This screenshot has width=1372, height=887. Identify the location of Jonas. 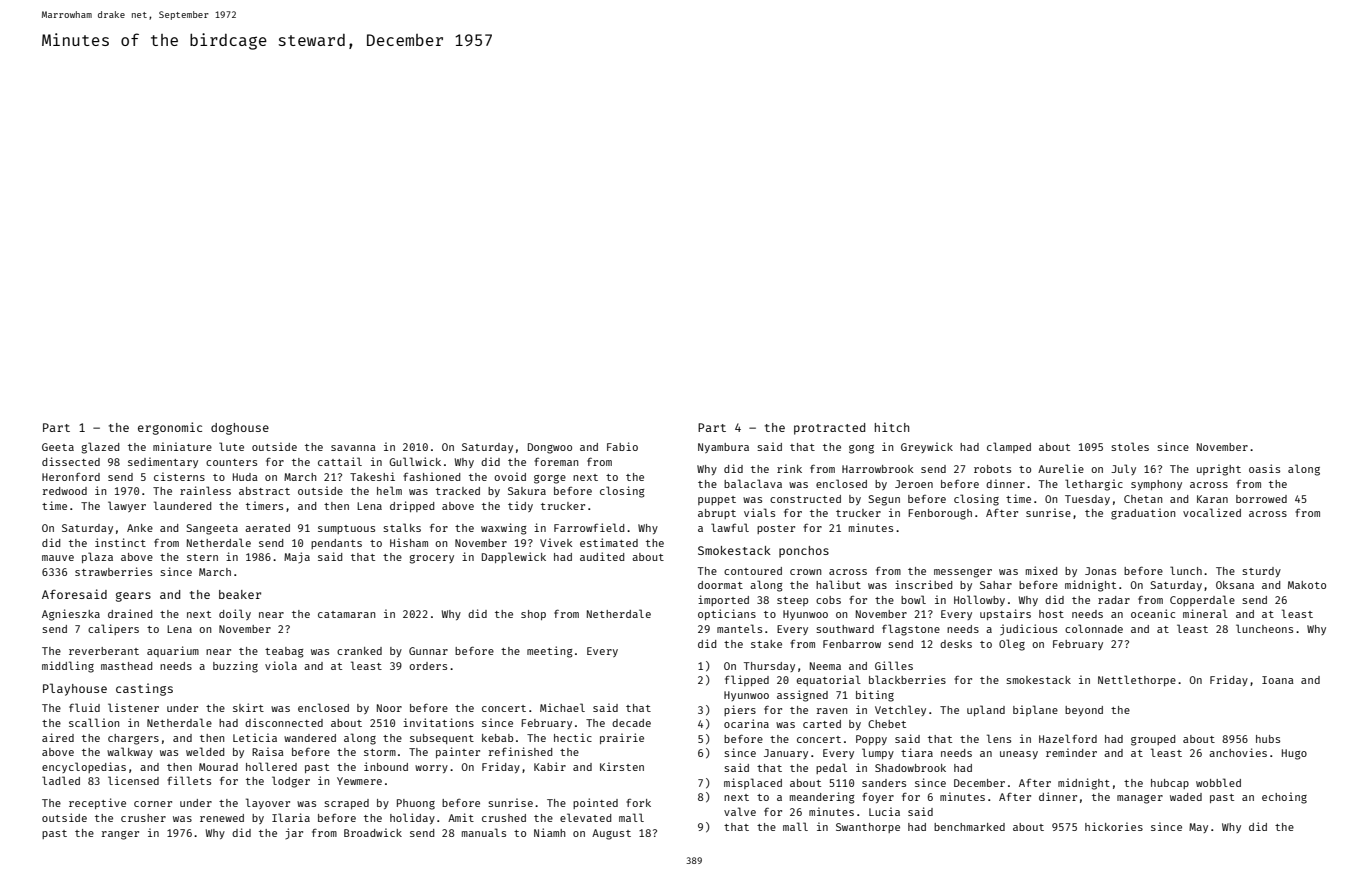
(1100, 571).
